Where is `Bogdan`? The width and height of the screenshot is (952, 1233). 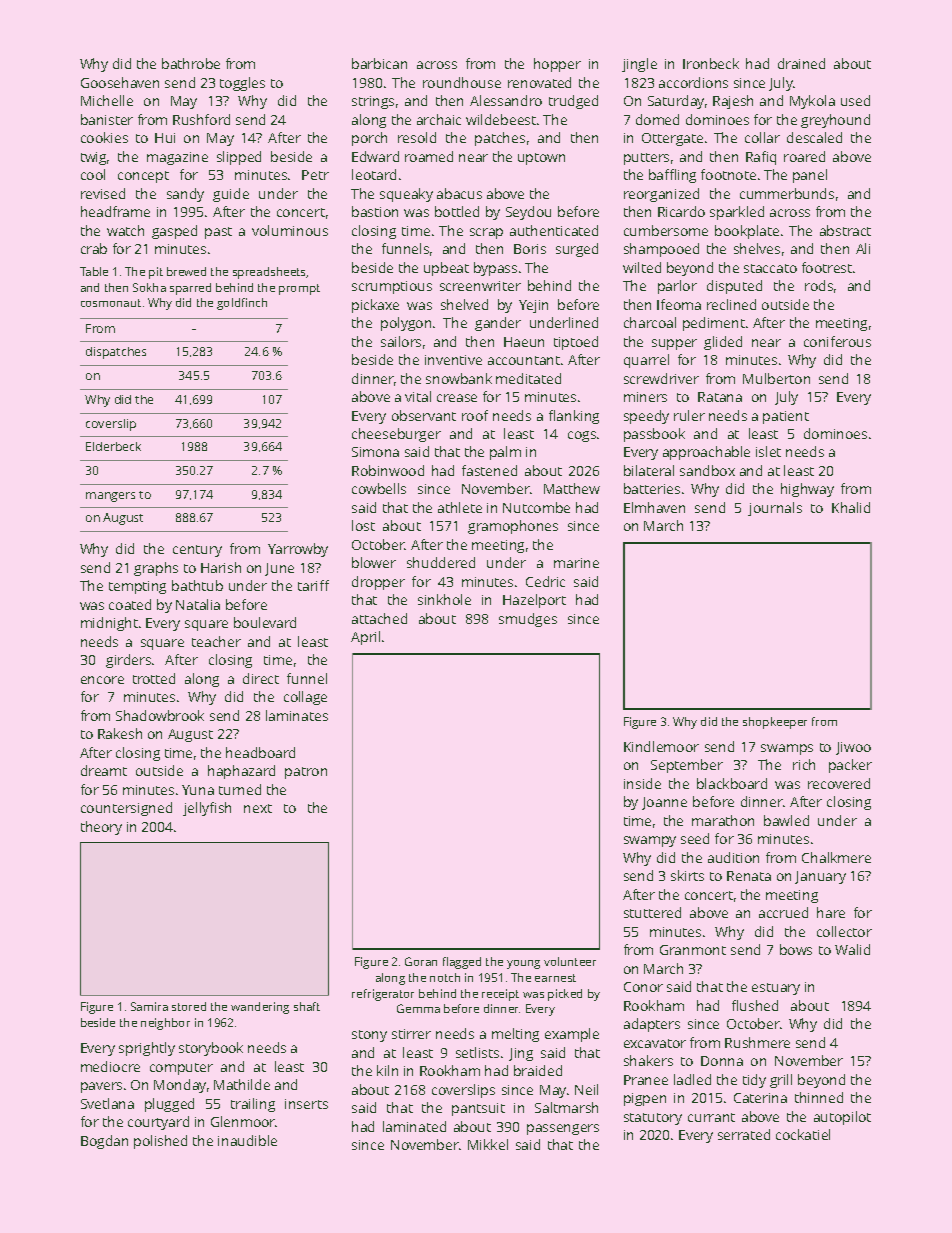 Bogdan is located at coordinates (104, 1142).
